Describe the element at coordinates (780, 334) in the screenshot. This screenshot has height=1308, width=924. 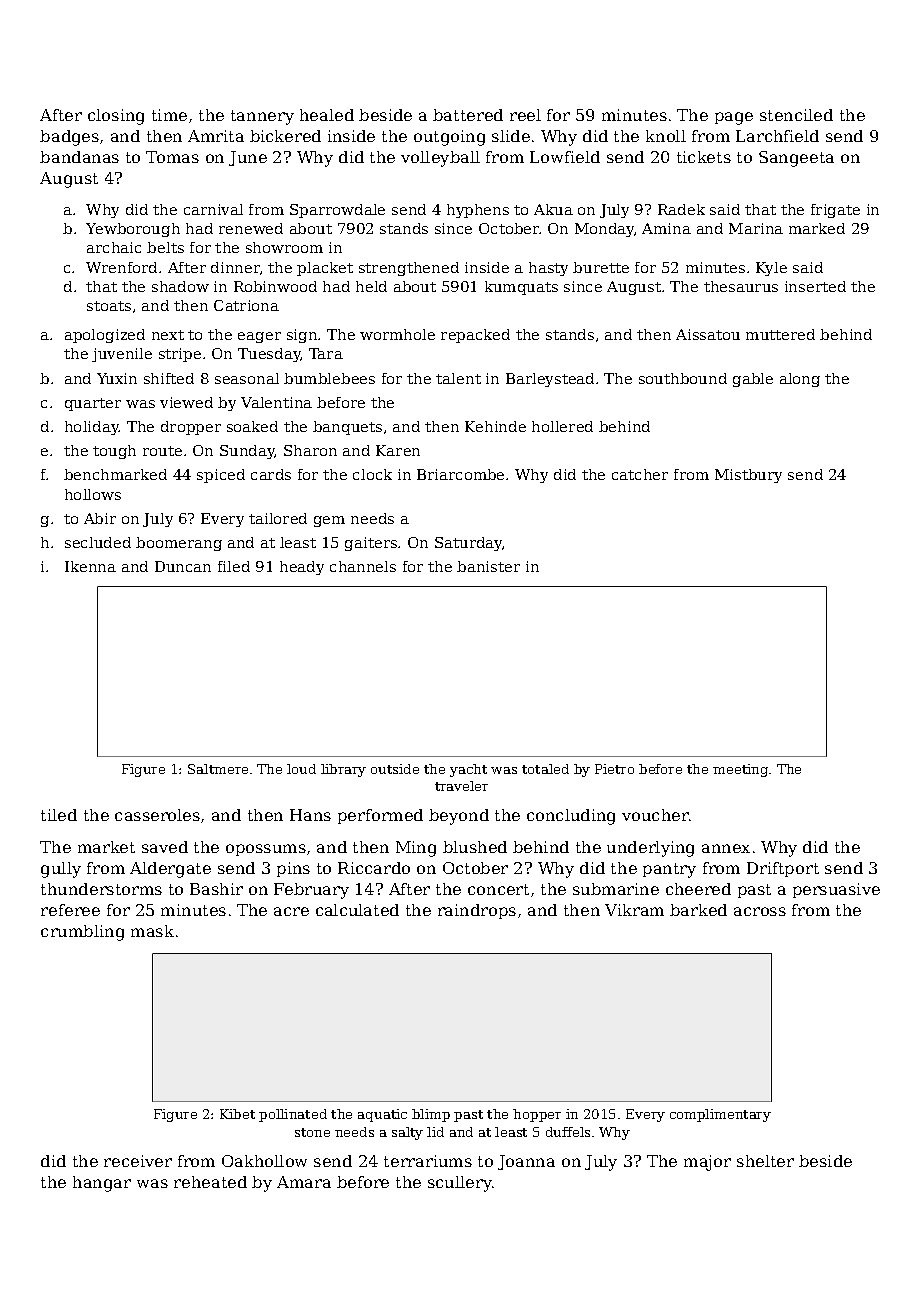
I see `muttered` at that location.
